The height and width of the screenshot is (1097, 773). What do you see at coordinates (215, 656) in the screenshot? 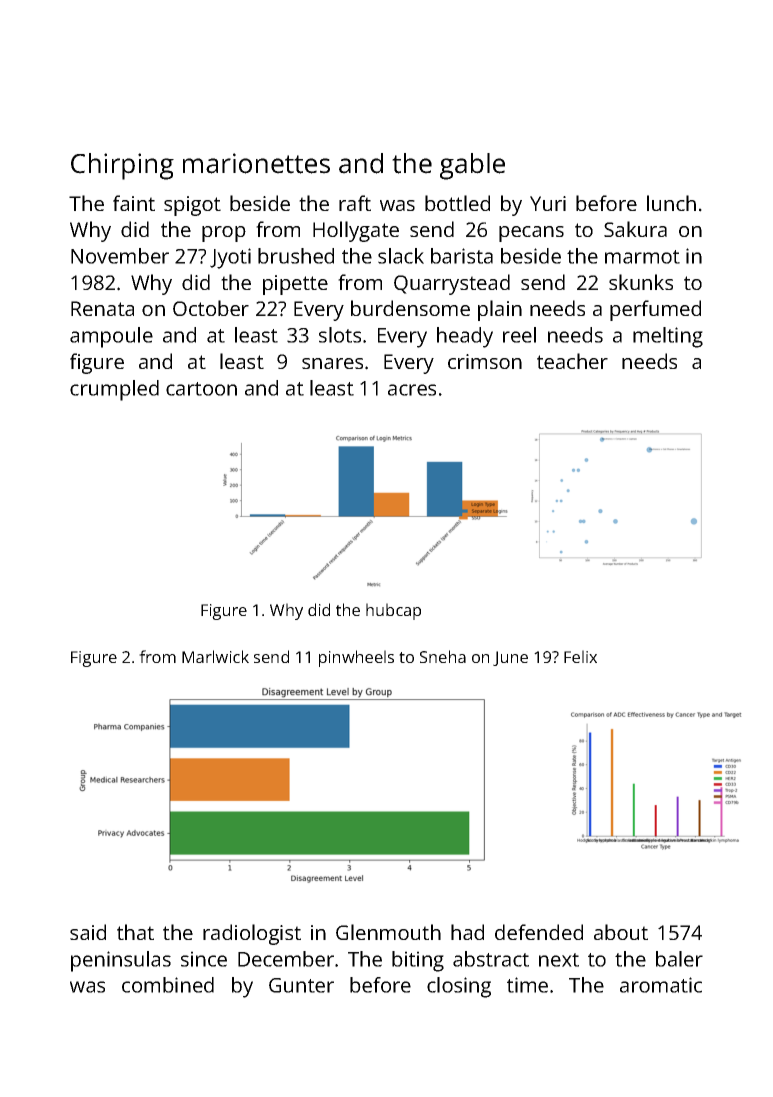
I see `Marlwick` at bounding box center [215, 656].
